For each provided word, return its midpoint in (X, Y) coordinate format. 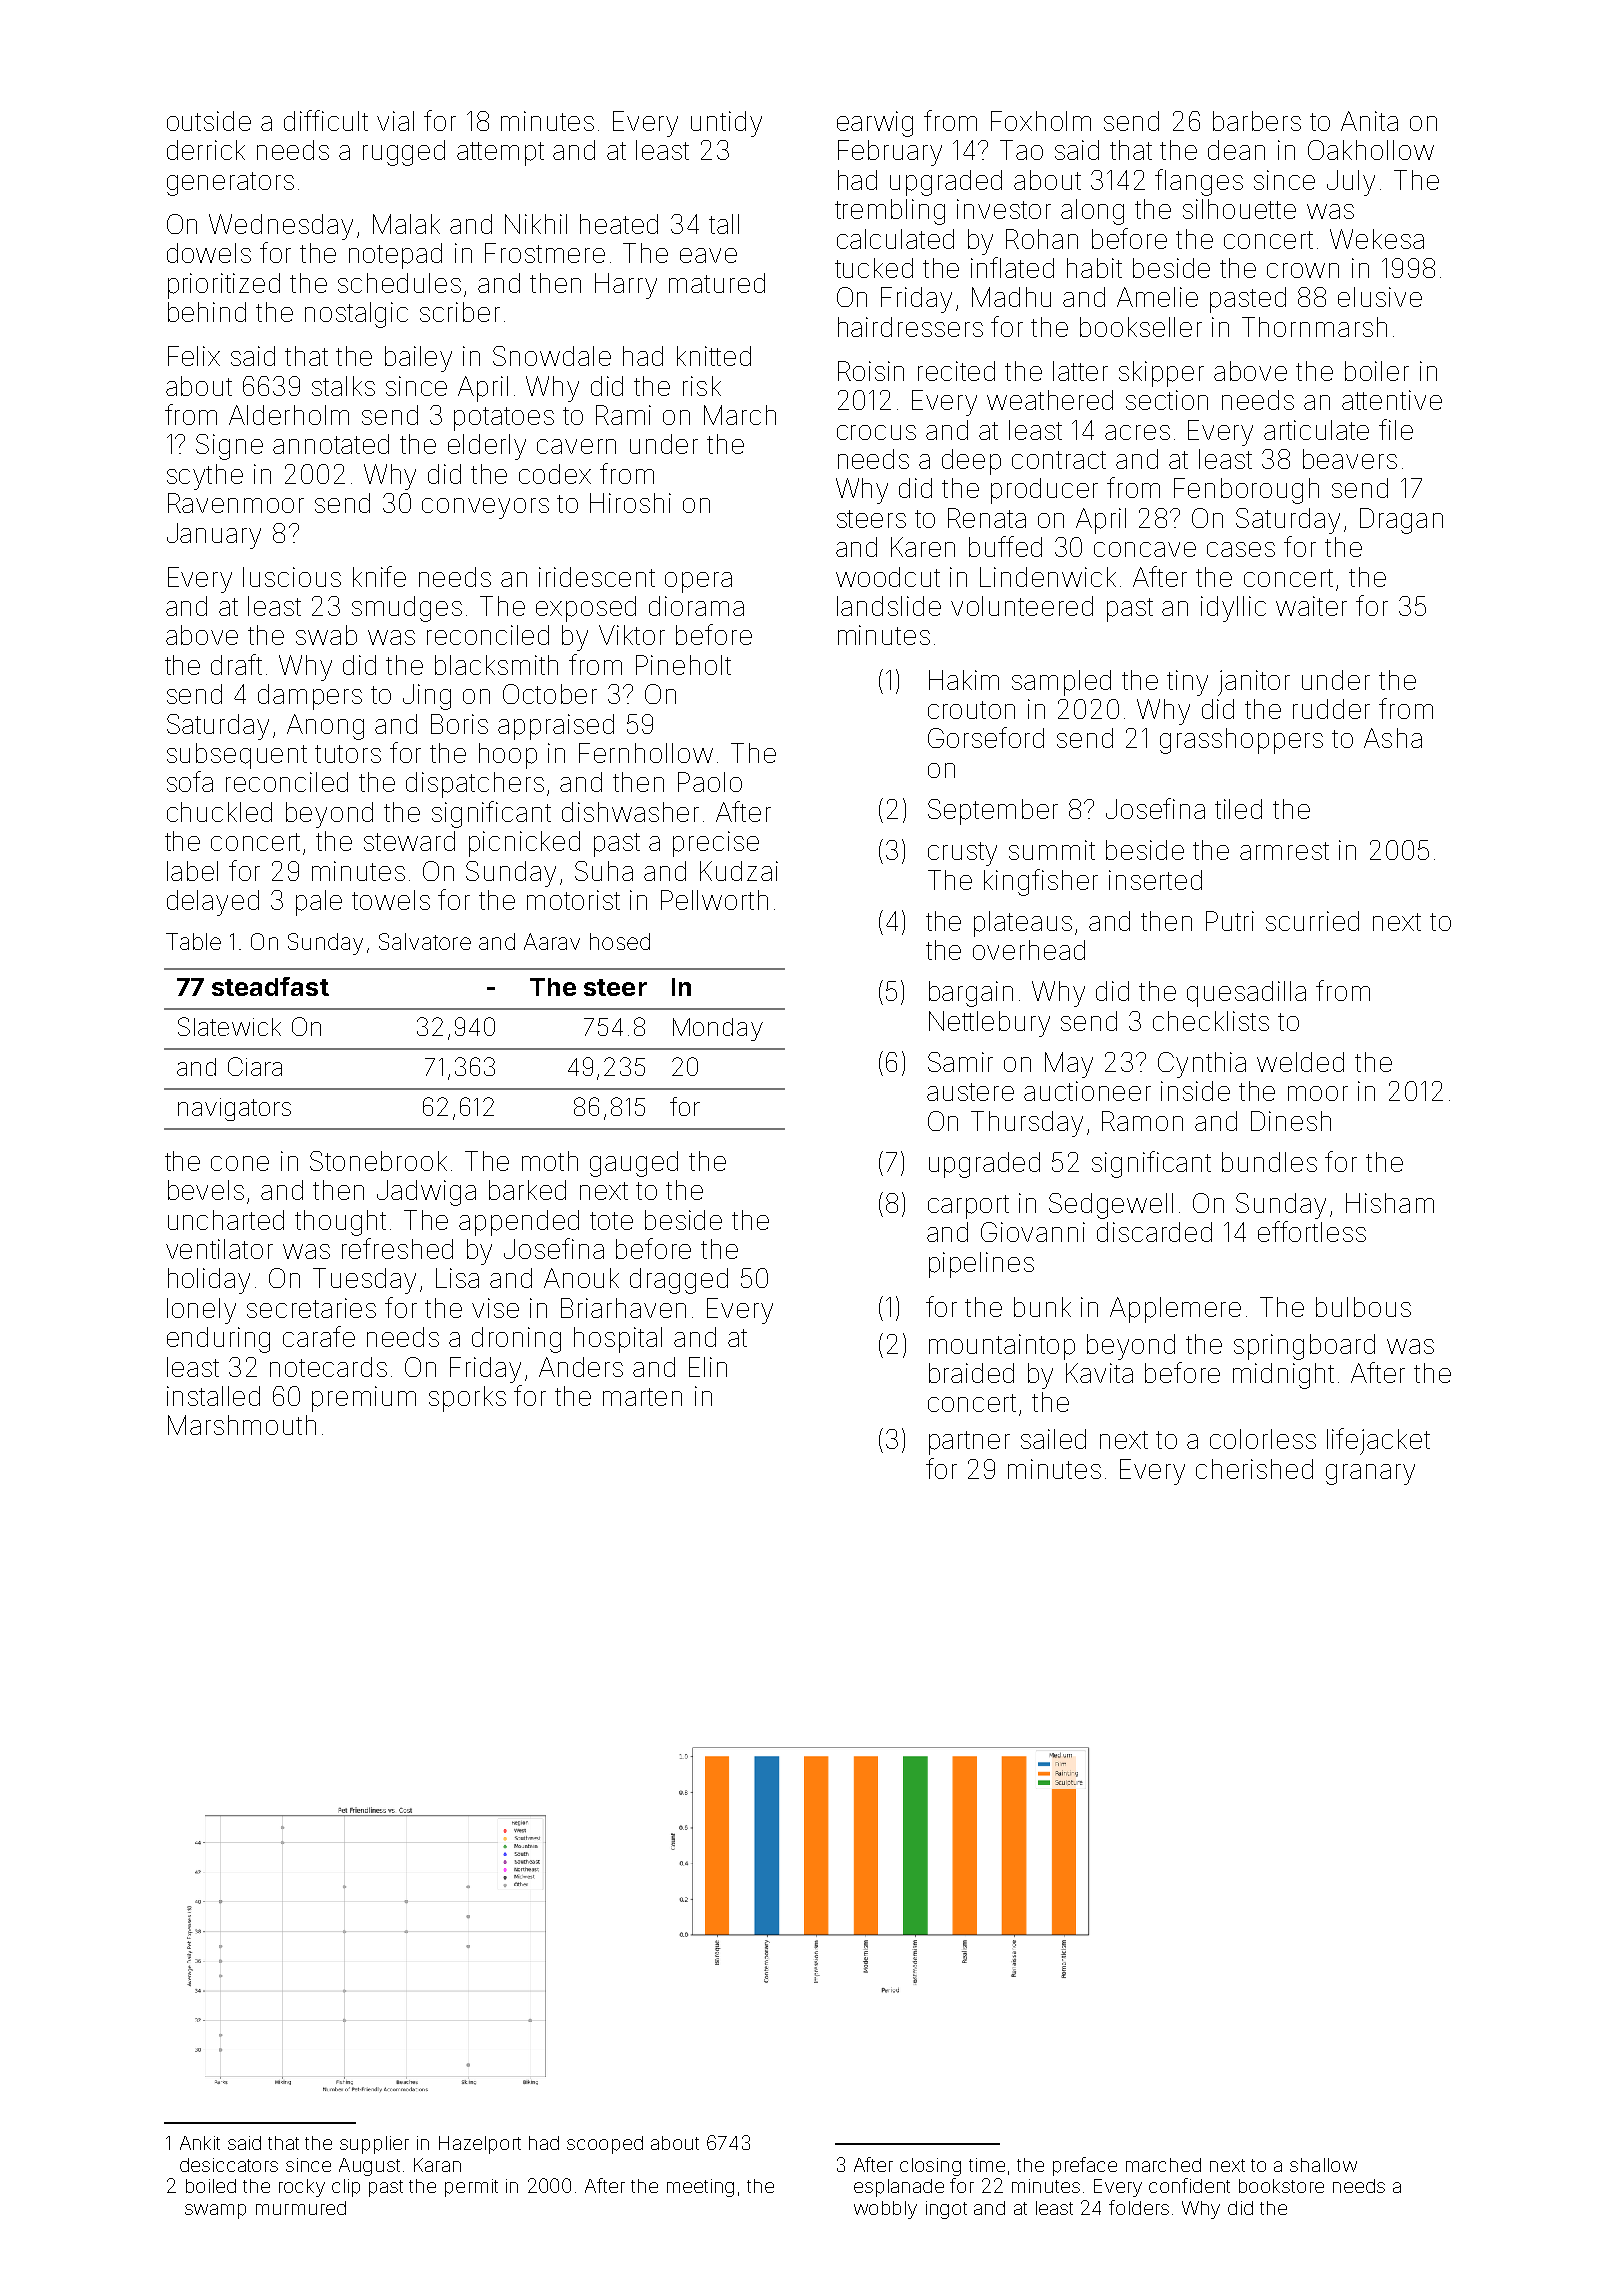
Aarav (552, 941)
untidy (726, 124)
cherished (1254, 1469)
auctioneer (1087, 1091)
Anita (1369, 121)
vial (395, 121)
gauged (634, 1164)
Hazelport (480, 2145)
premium (364, 1399)
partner (969, 1443)
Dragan (1401, 521)
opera (698, 582)
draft (236, 664)
